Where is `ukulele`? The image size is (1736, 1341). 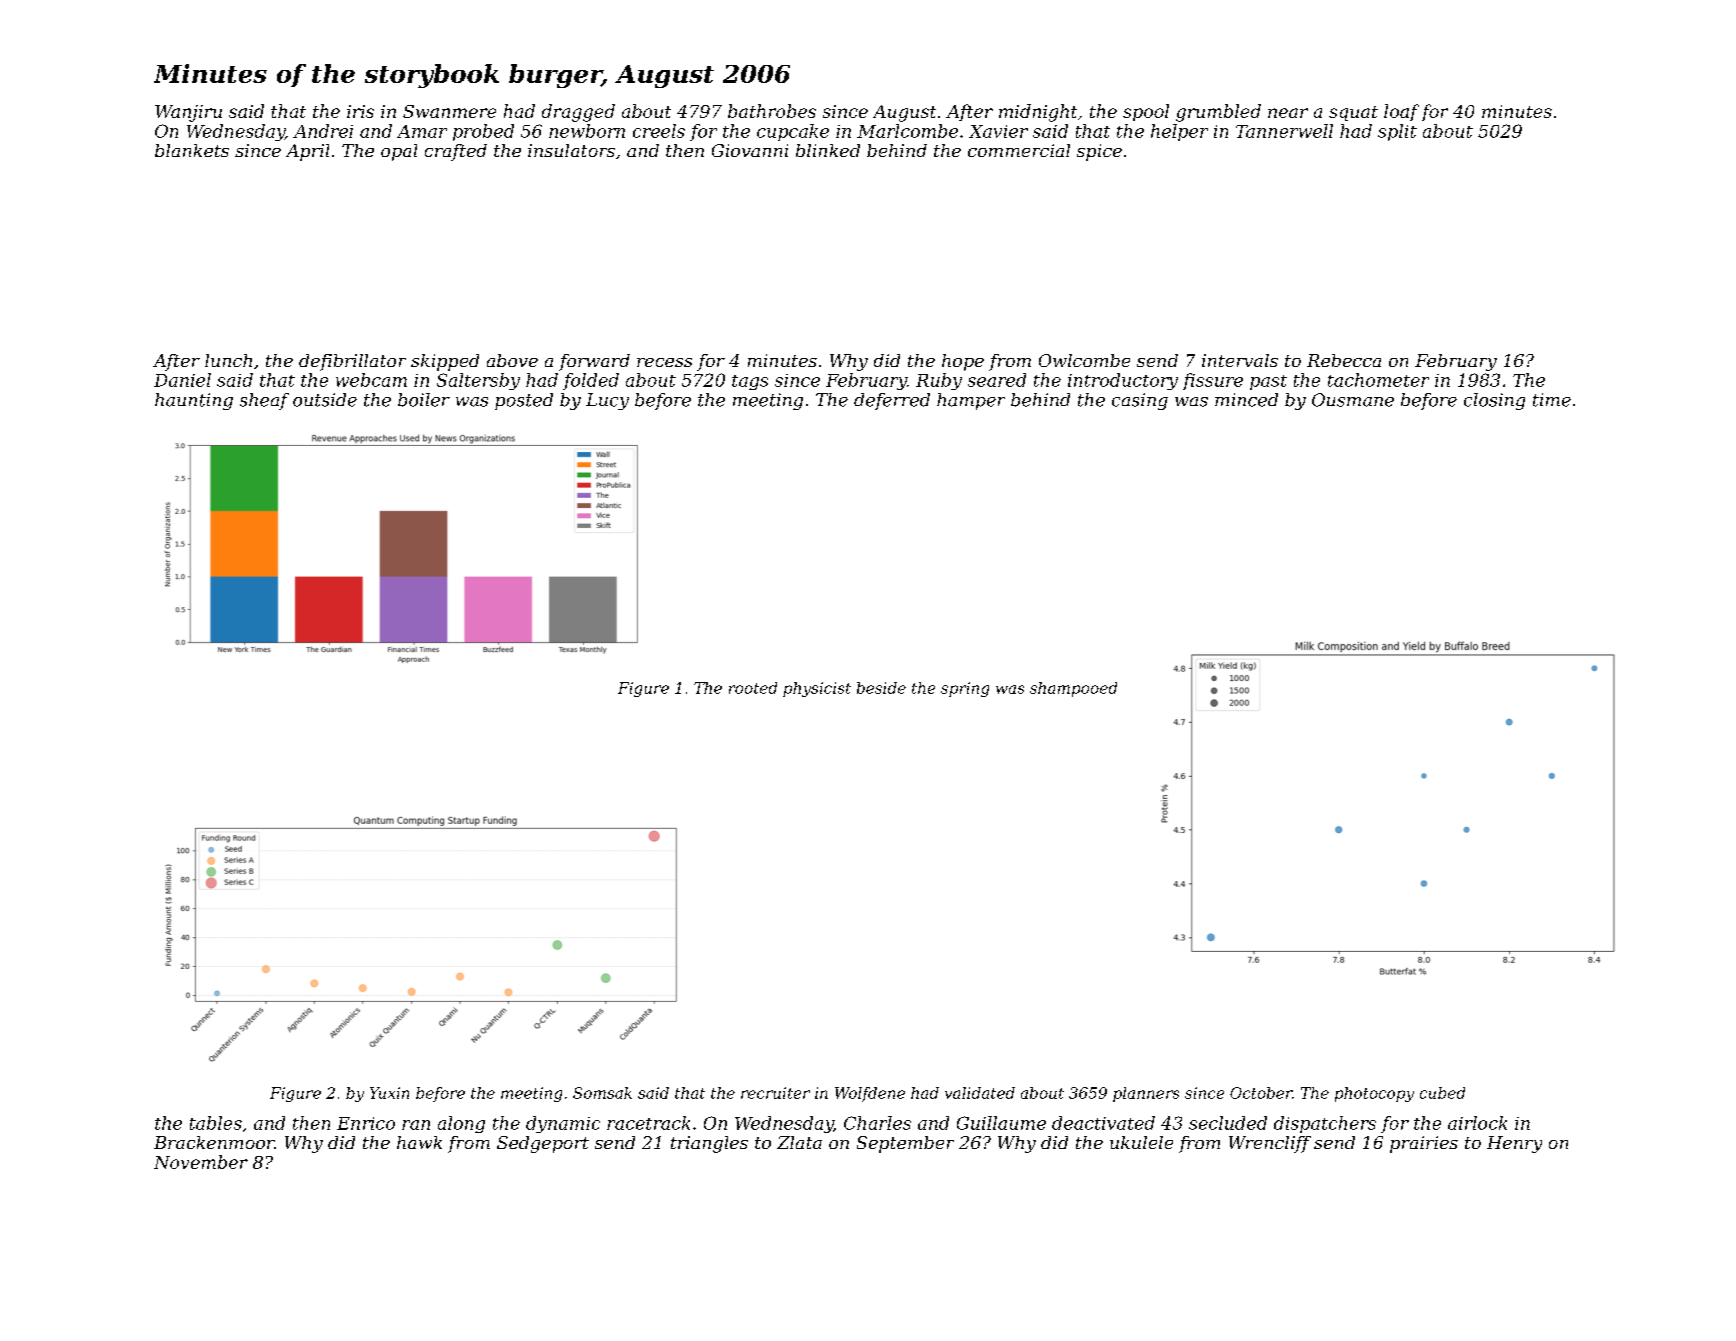 ukulele is located at coordinates (1141, 1142).
